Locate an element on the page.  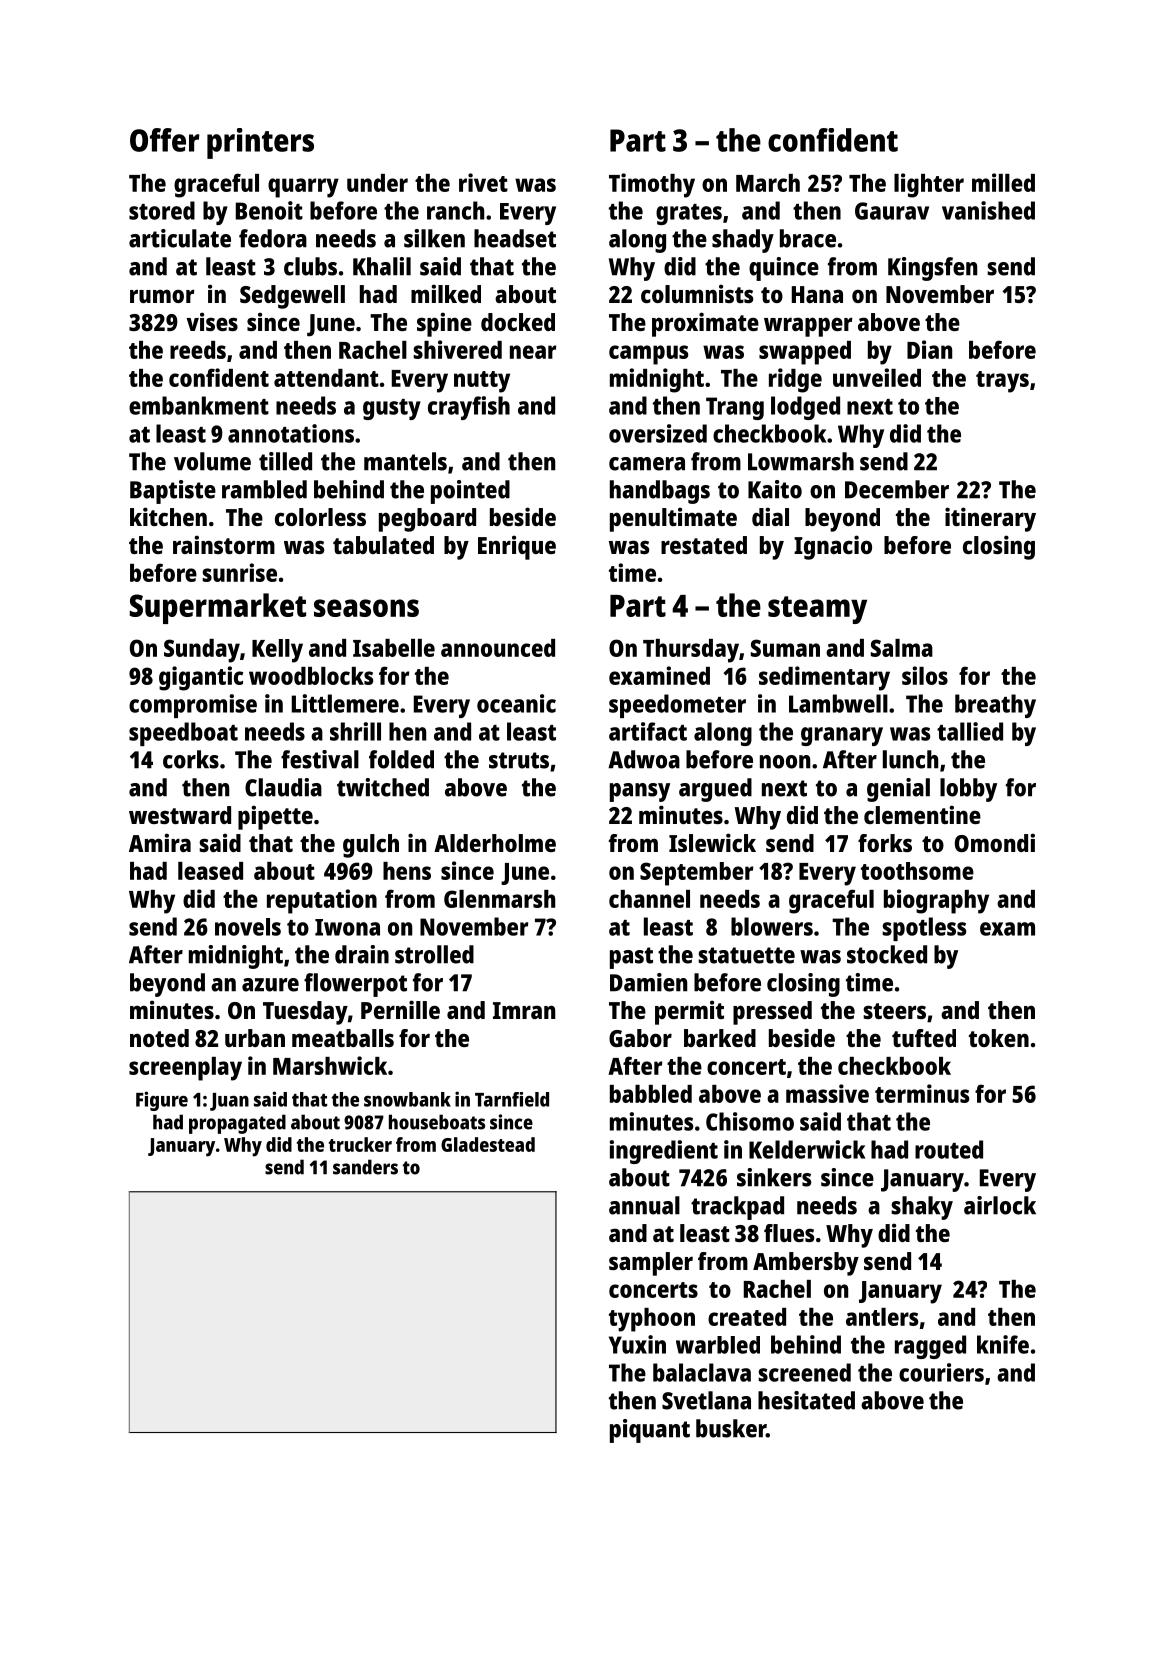
hesitated is located at coordinates (806, 1400).
